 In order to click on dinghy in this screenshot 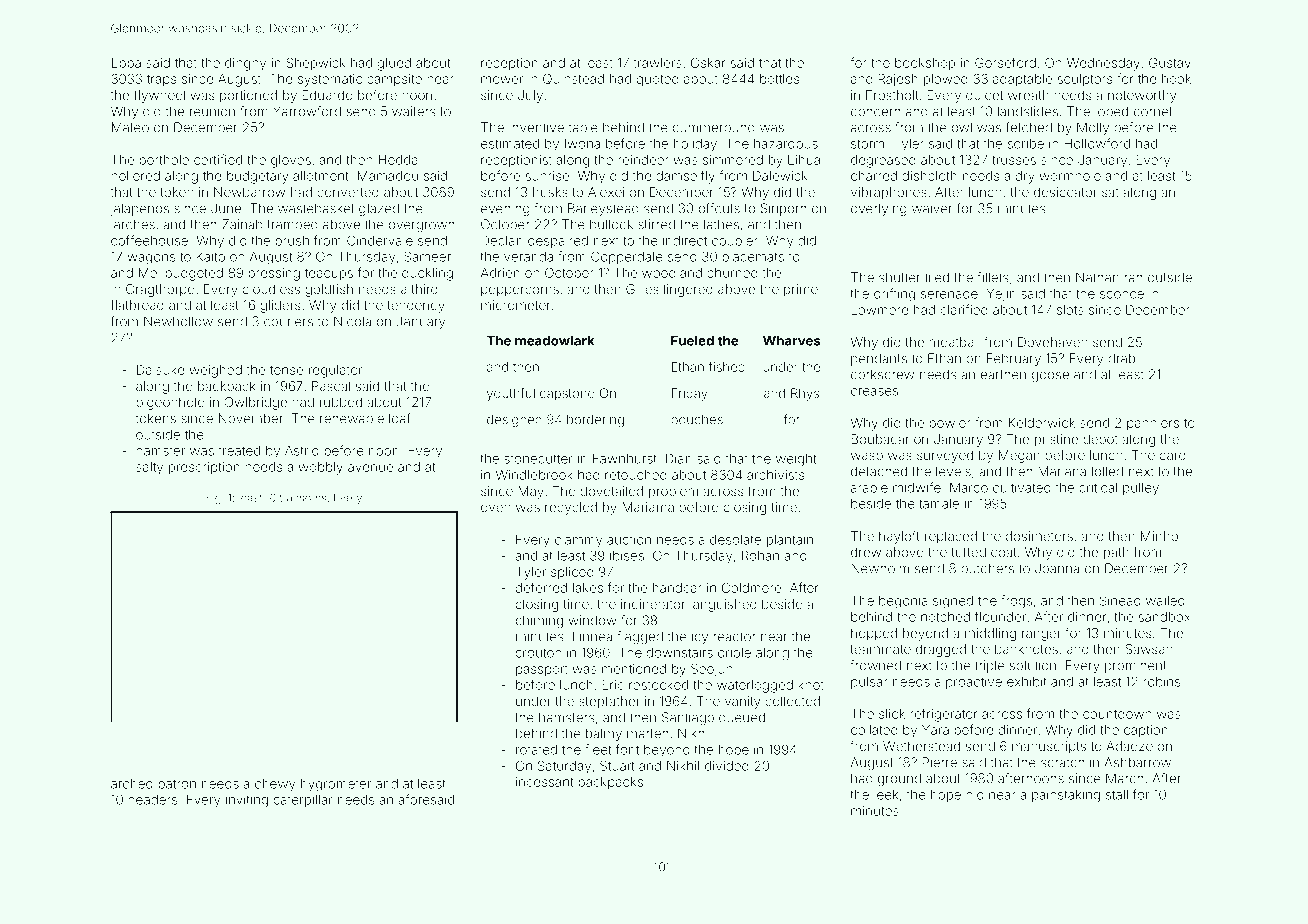, I will do `click(245, 64)`.
